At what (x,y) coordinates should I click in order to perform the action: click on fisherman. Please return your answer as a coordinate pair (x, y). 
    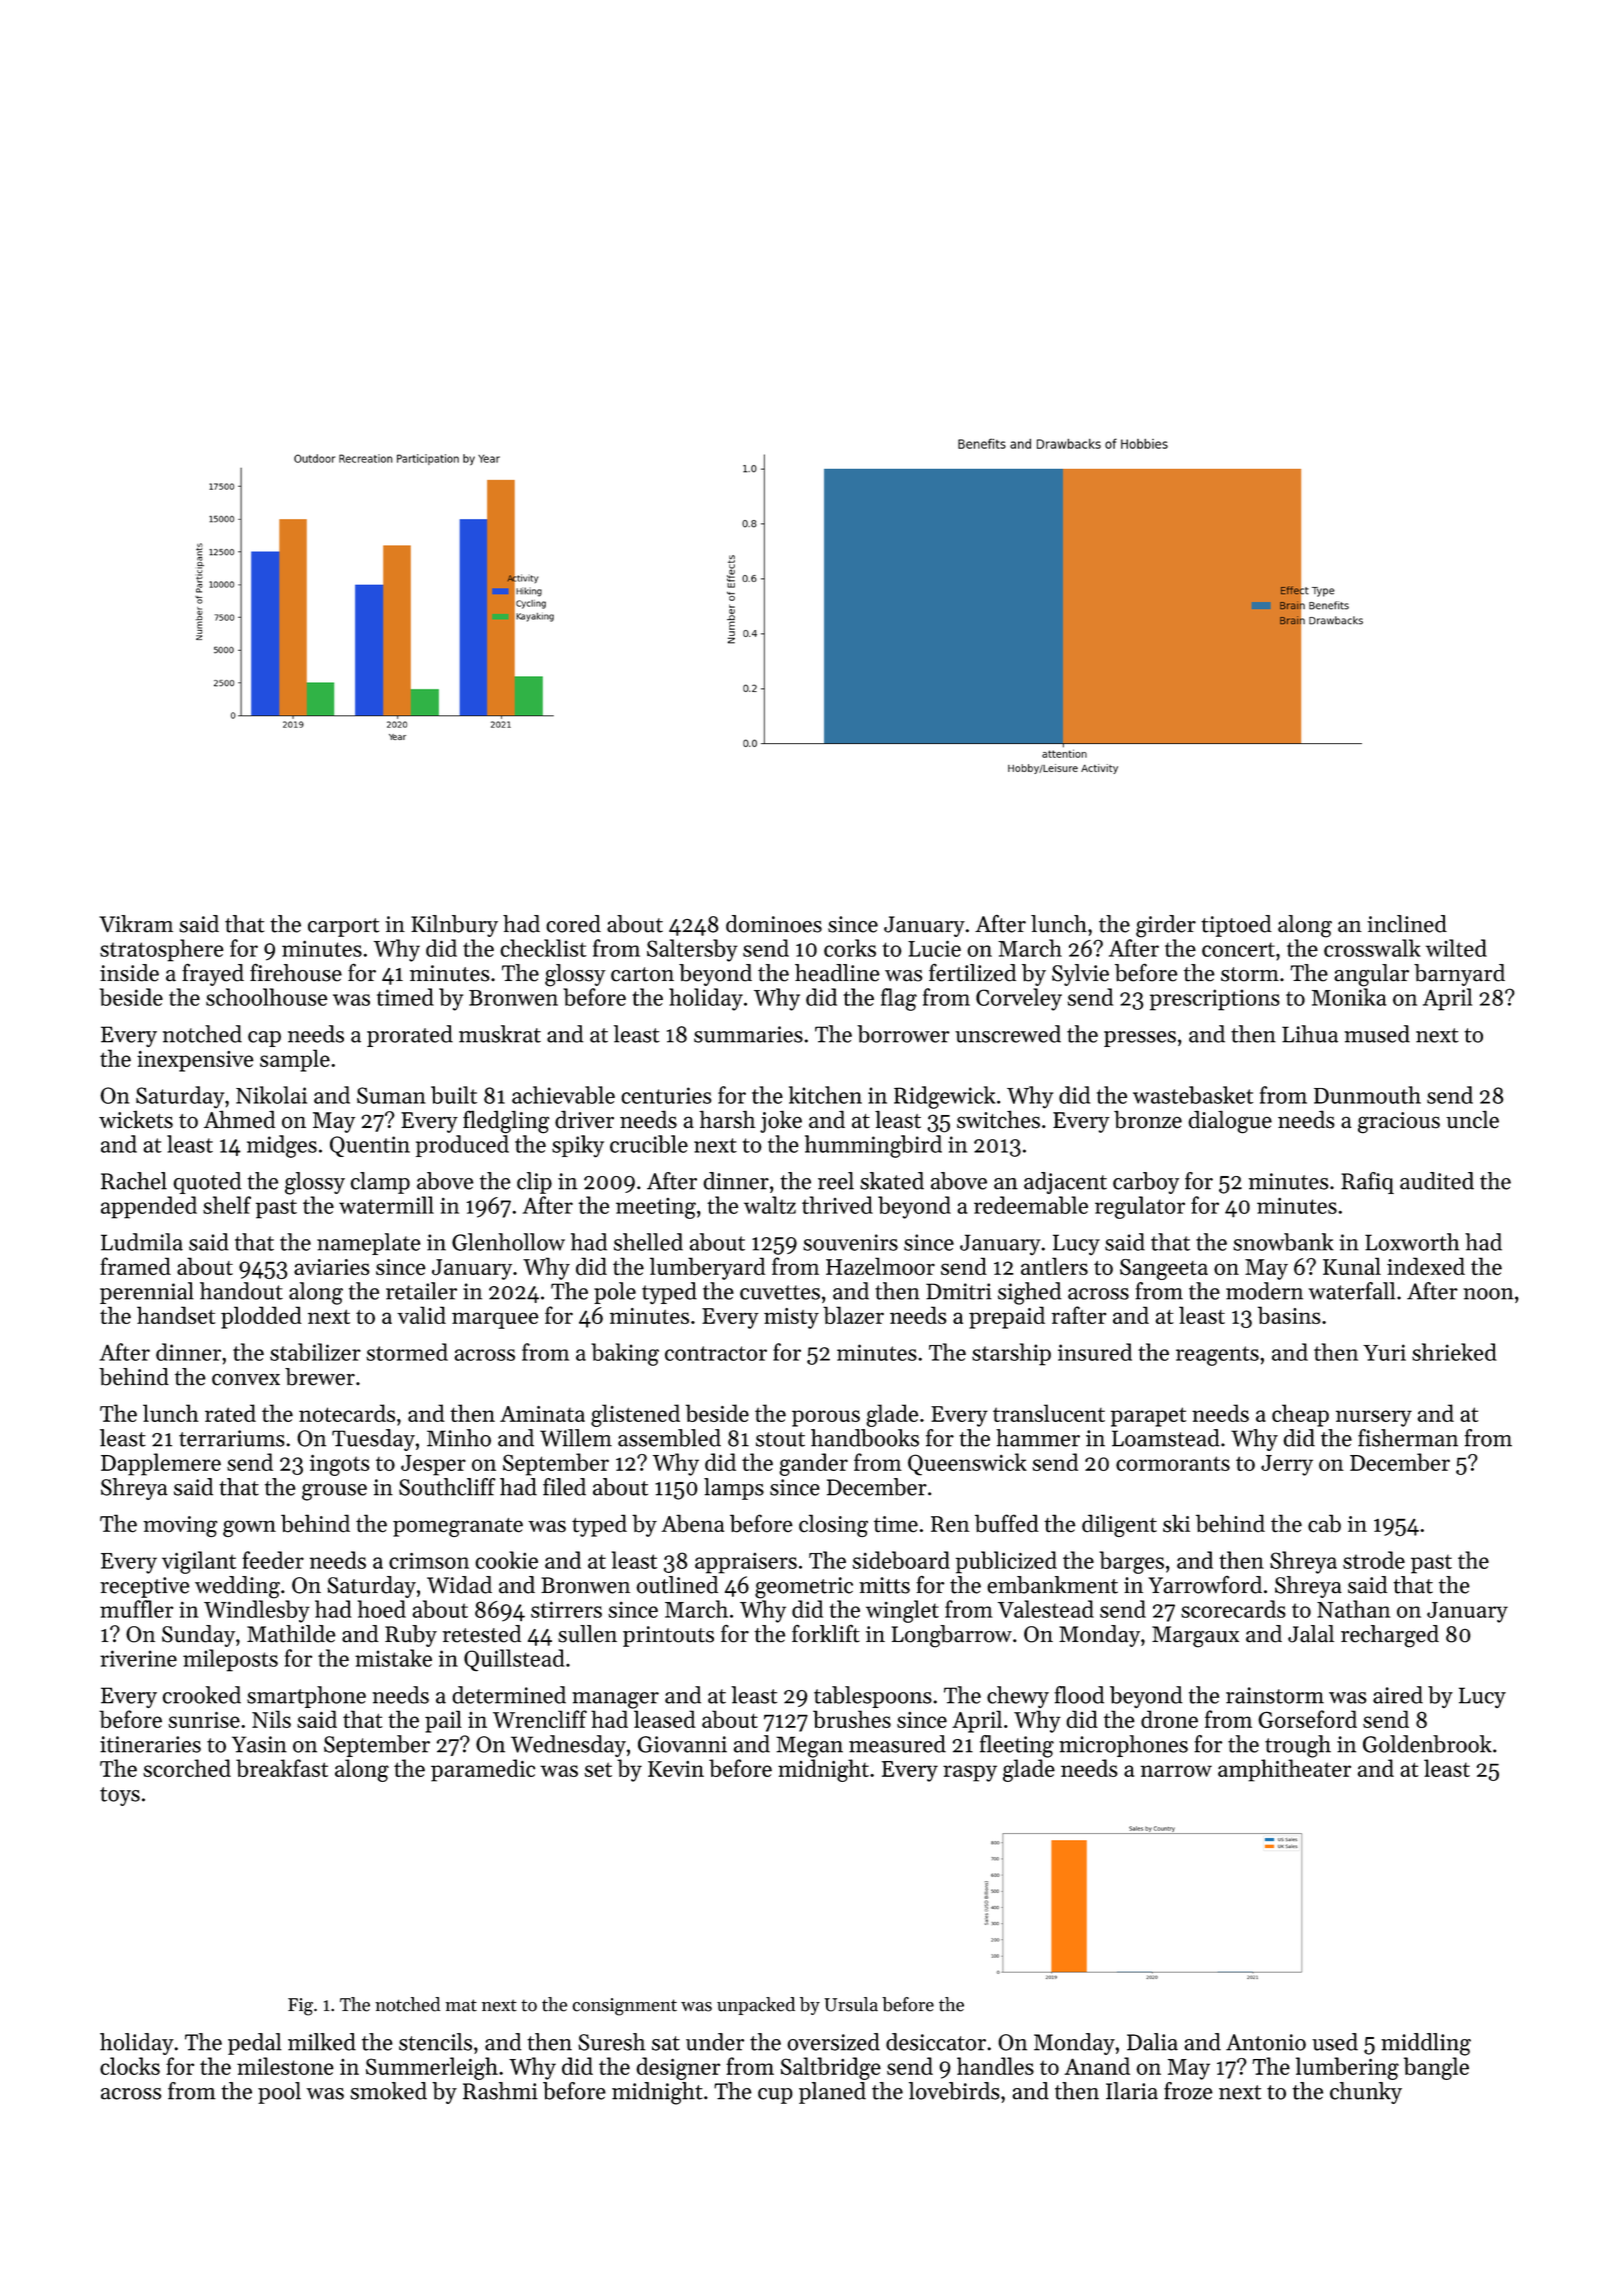
    Looking at the image, I should click on (1408, 1438).
